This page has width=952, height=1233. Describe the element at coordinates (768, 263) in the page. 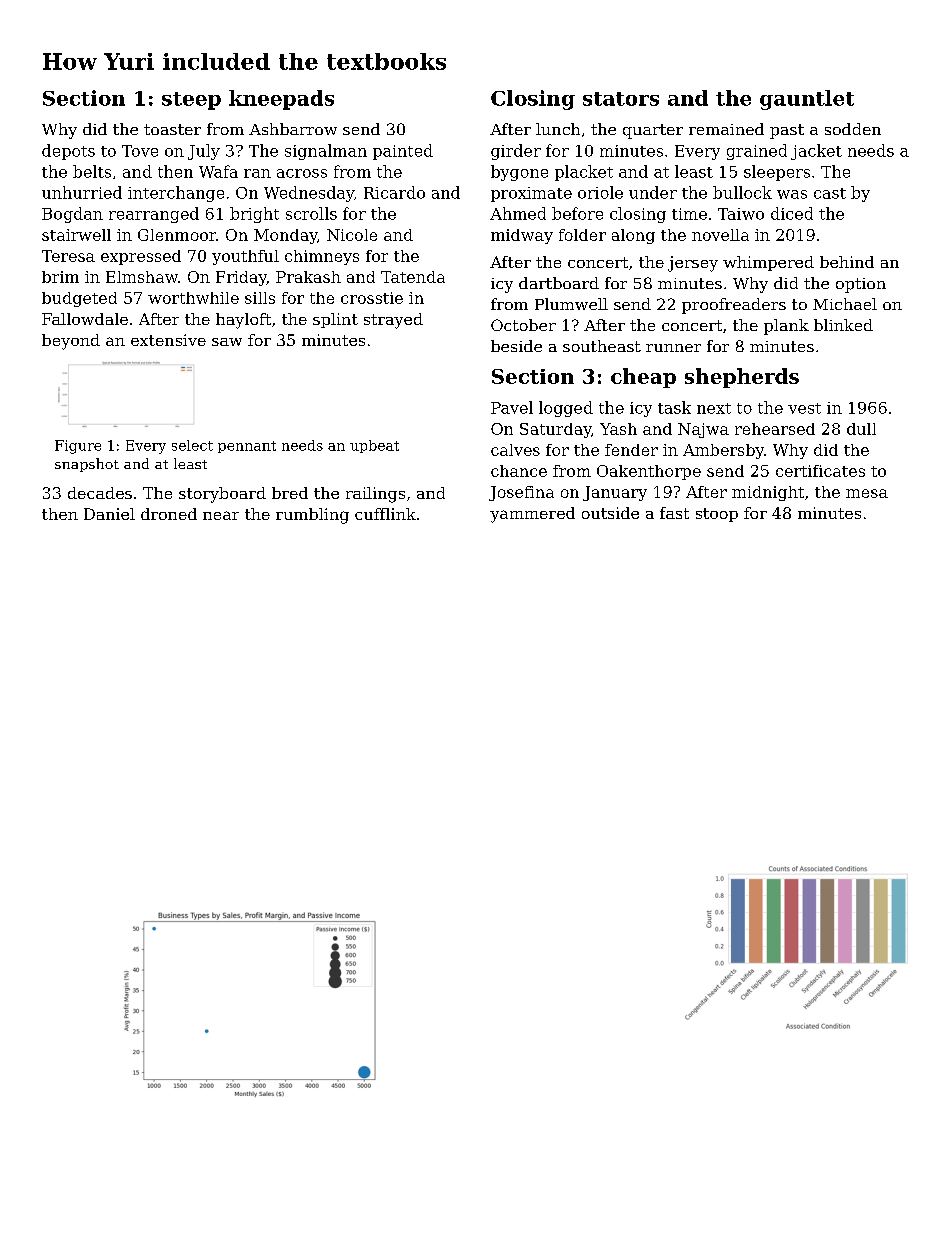

I see `whimpered` at that location.
